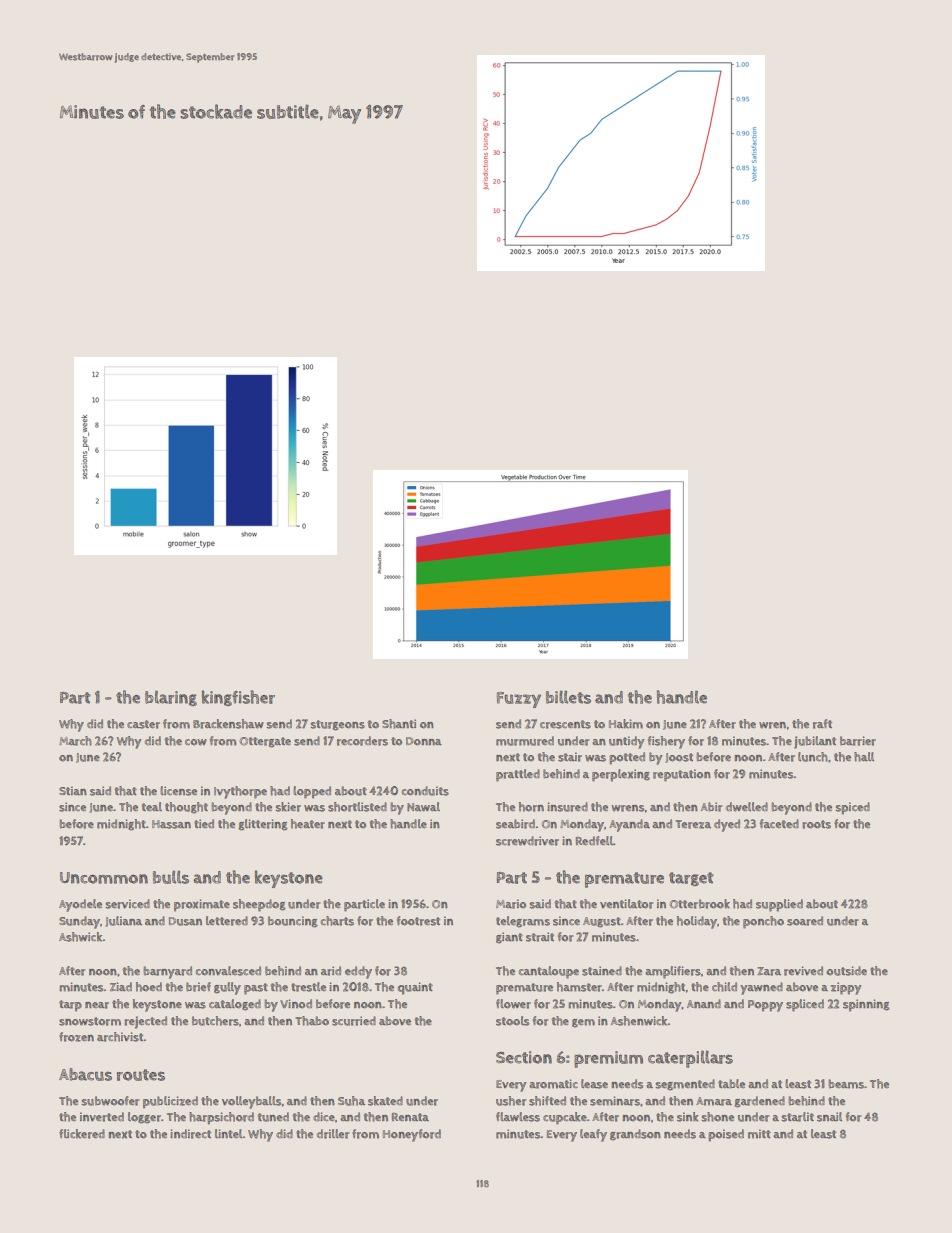 The image size is (952, 1233). What do you see at coordinates (519, 700) in the image?
I see `Fuzzy` at bounding box center [519, 700].
